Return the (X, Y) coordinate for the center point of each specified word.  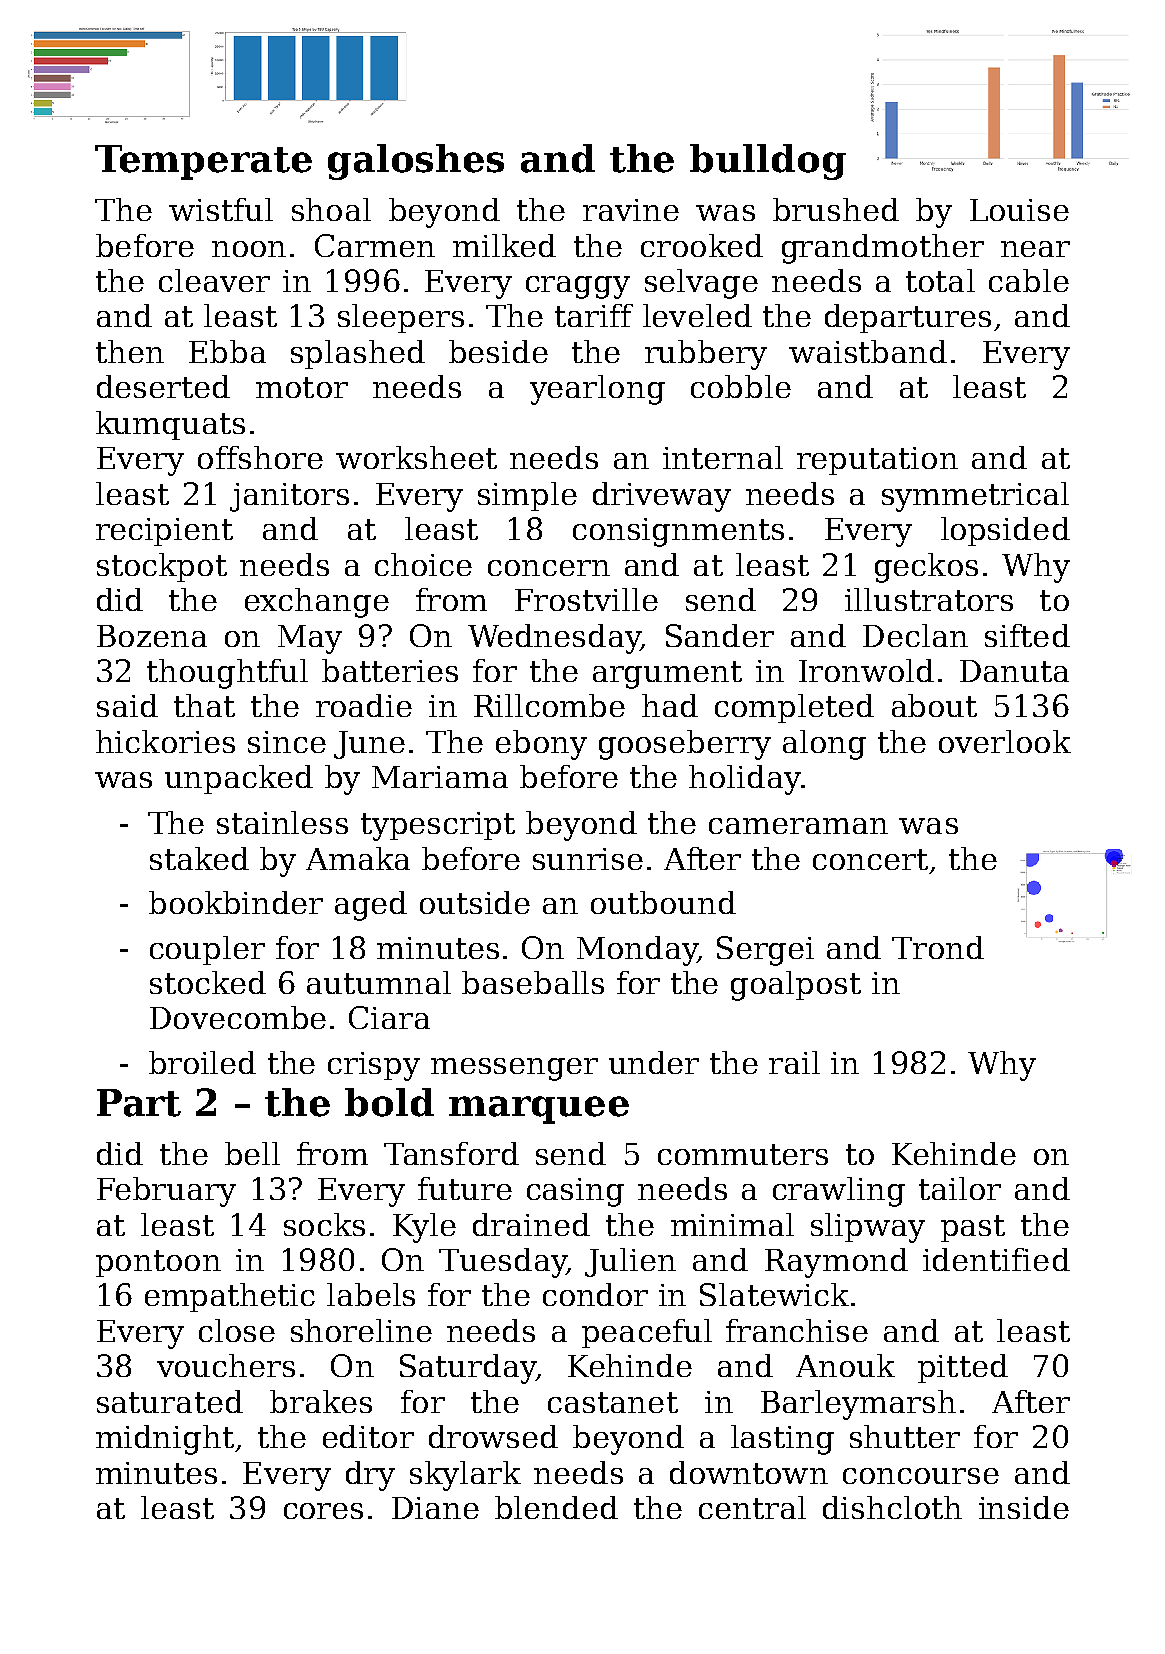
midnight (165, 1440)
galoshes (416, 162)
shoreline (361, 1330)
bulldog (768, 162)
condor (595, 1294)
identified (996, 1259)
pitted (963, 1368)
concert (870, 859)
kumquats (170, 425)
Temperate (203, 162)
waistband (868, 351)
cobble (741, 386)
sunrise (588, 859)
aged (371, 906)
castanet (613, 1402)
